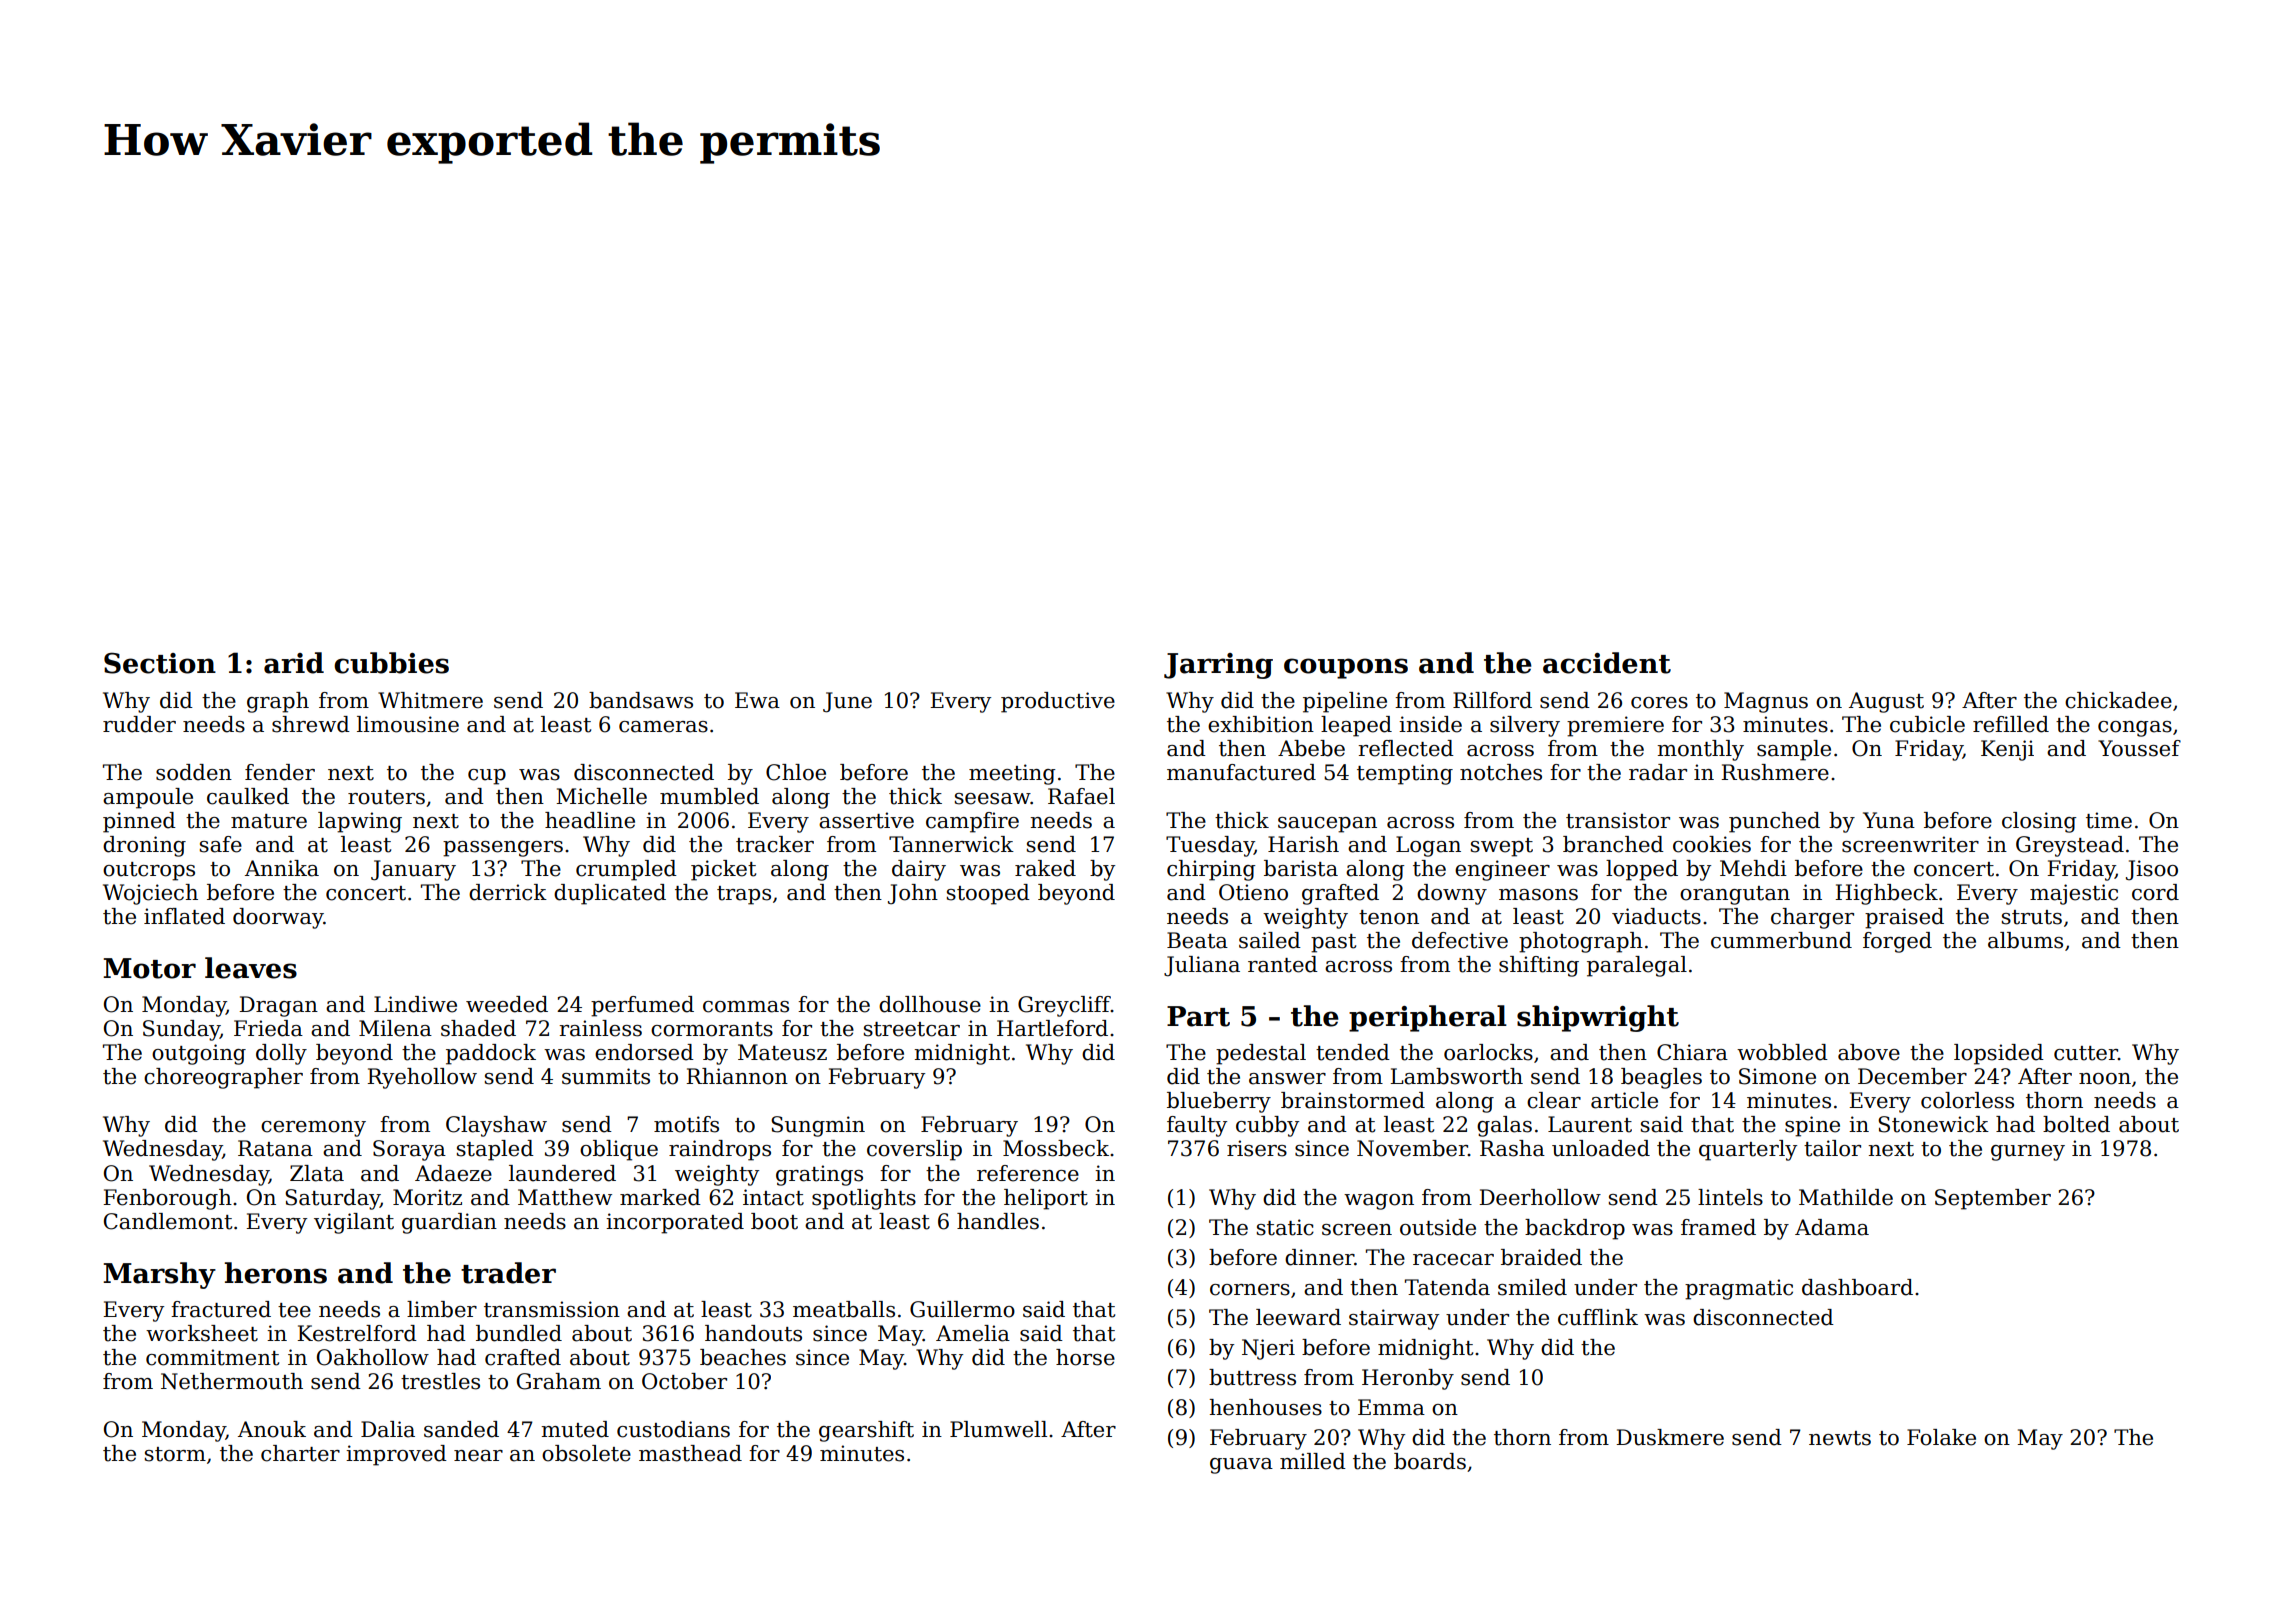 Image resolution: width=2282 pixels, height=1614 pixels. I want to click on Guillermo, so click(962, 1309).
